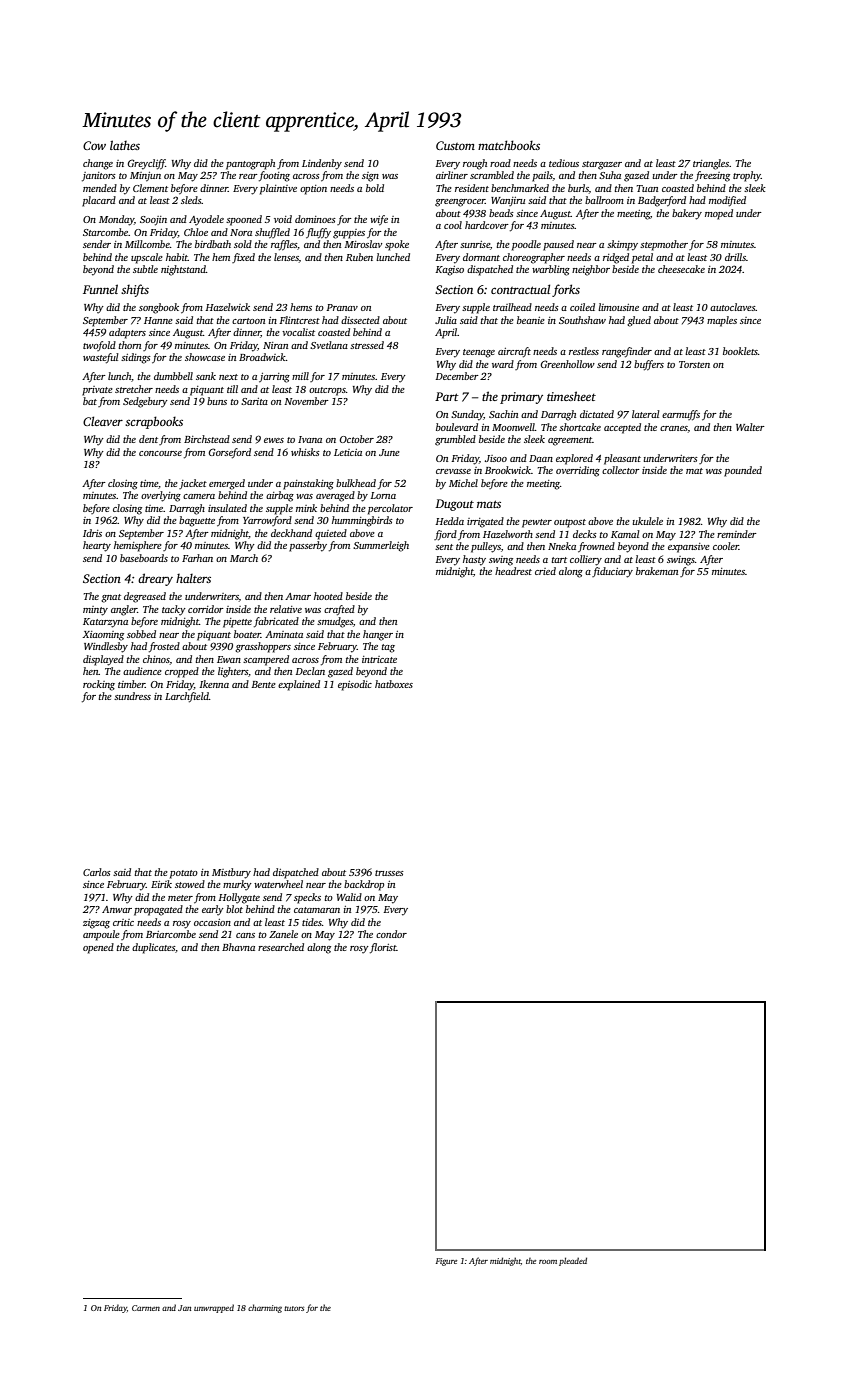 This page has width=849, height=1400. Describe the element at coordinates (97, 872) in the page. I see `Carlos` at that location.
